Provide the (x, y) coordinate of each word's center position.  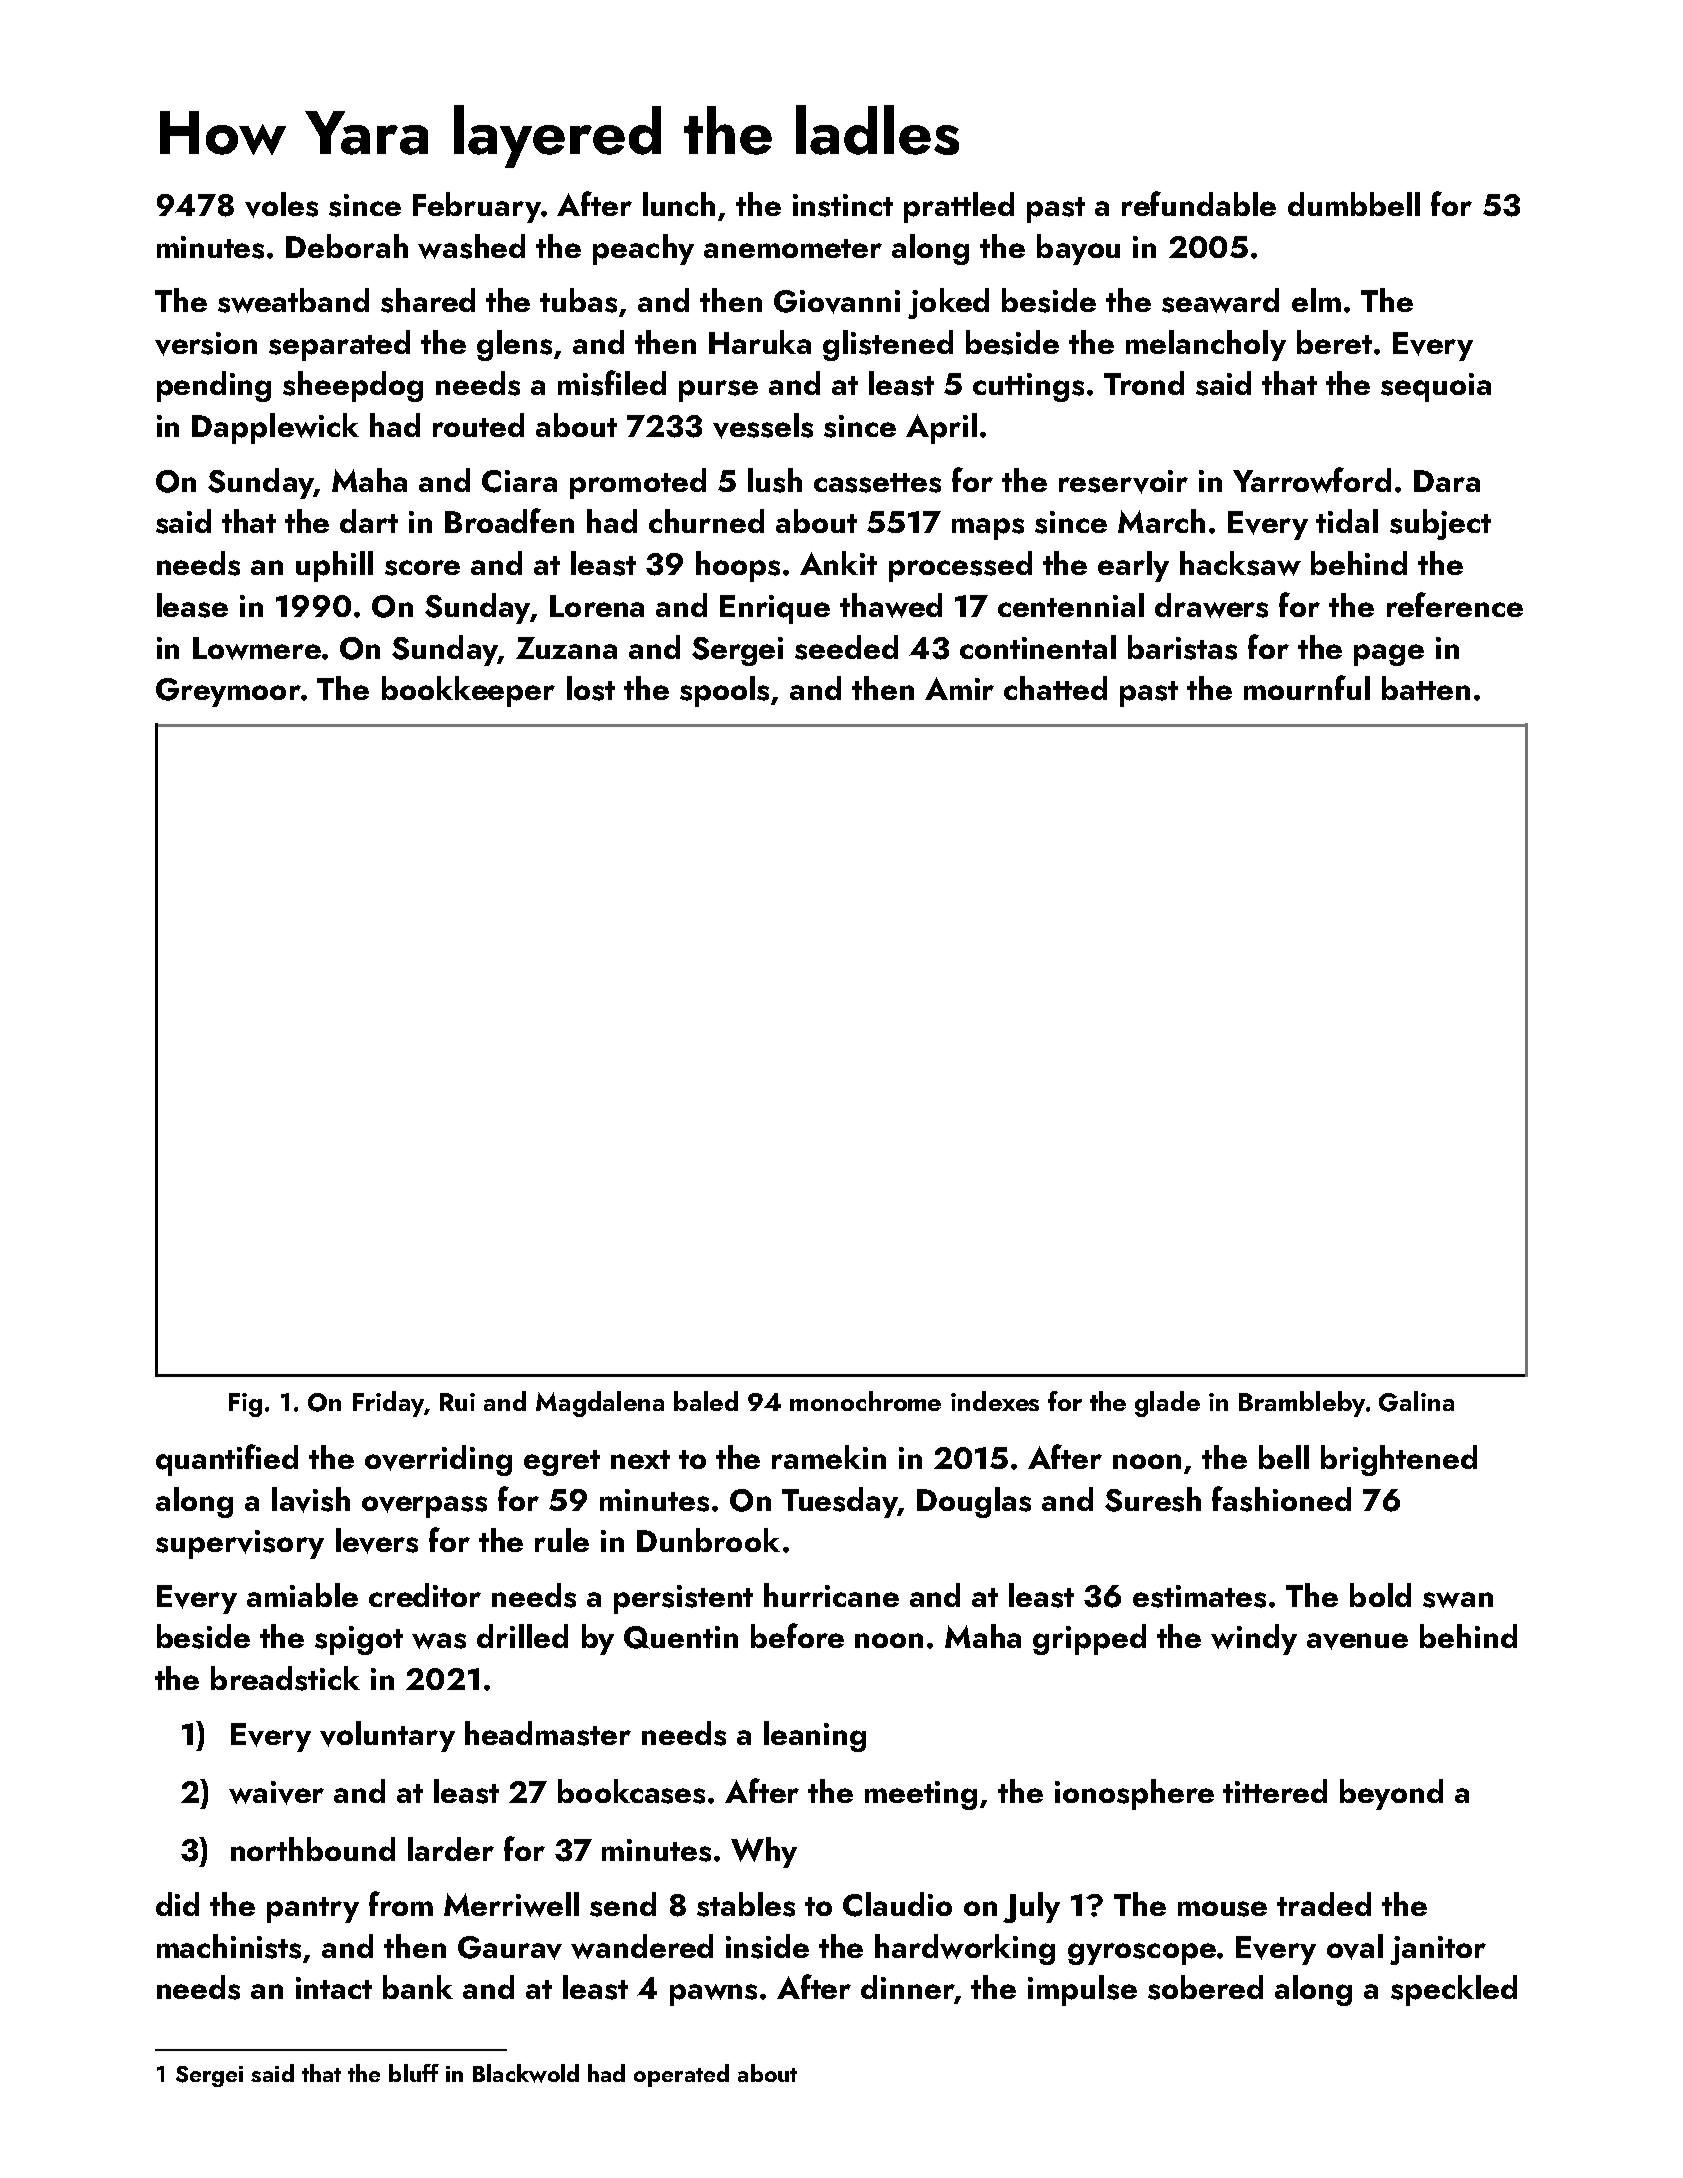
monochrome (865, 1401)
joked (948, 303)
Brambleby (1302, 1404)
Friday (388, 1404)
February (477, 207)
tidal (1347, 521)
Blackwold (526, 2073)
